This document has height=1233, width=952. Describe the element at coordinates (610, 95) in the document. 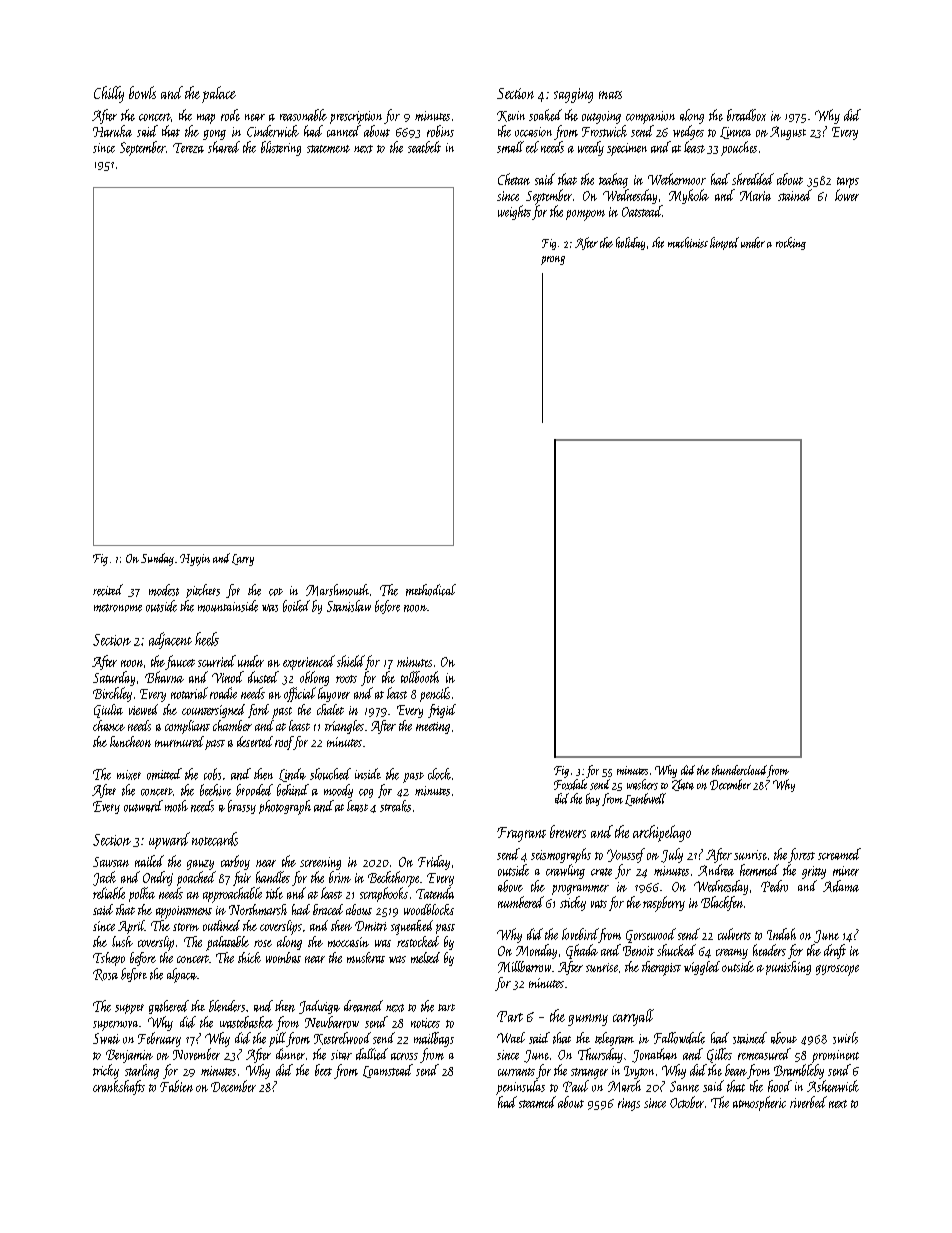

I see `mats` at that location.
